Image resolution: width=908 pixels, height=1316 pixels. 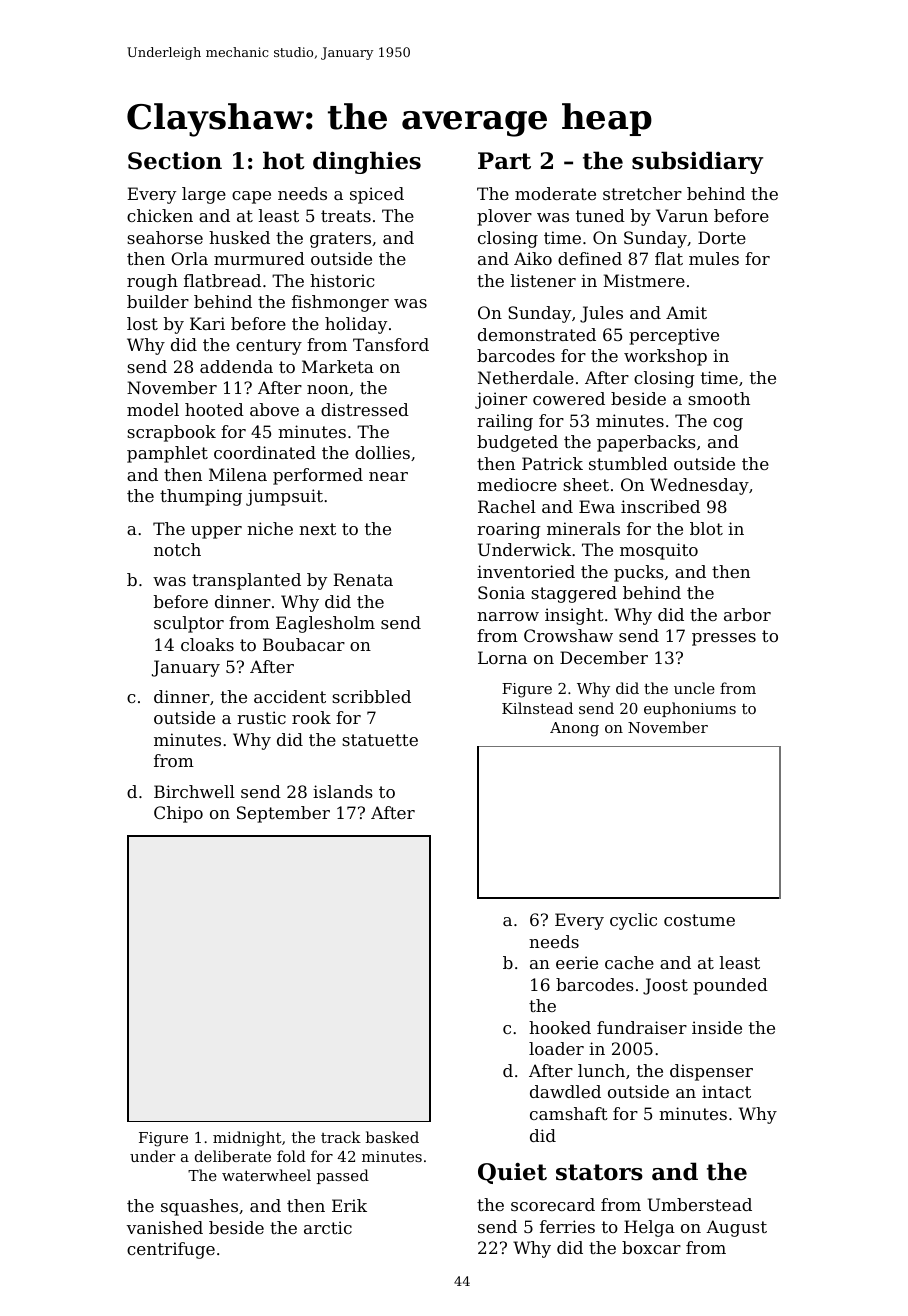 What do you see at coordinates (567, 1226) in the screenshot?
I see `ferries` at bounding box center [567, 1226].
